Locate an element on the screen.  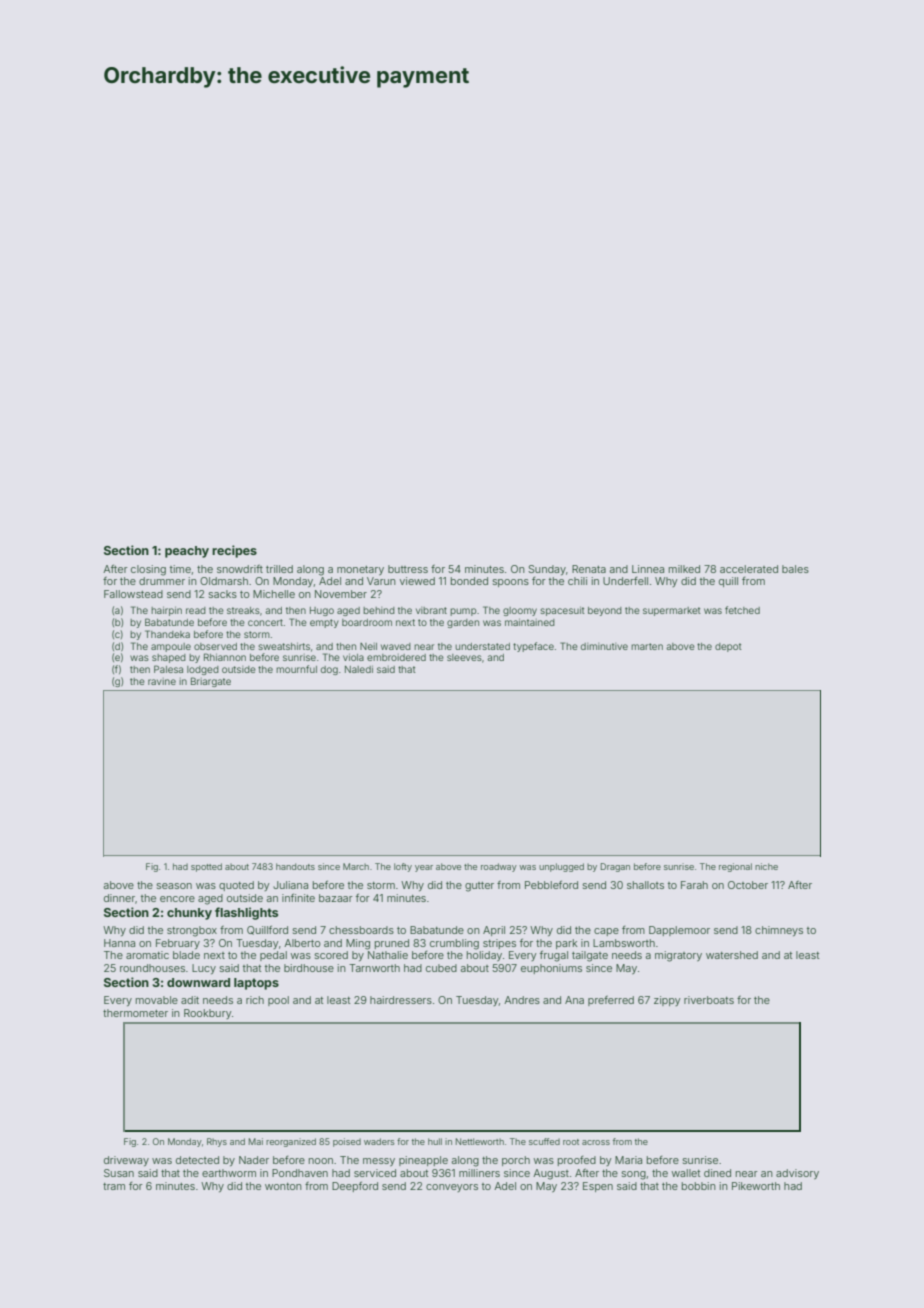
Dragan is located at coordinates (615, 867).
